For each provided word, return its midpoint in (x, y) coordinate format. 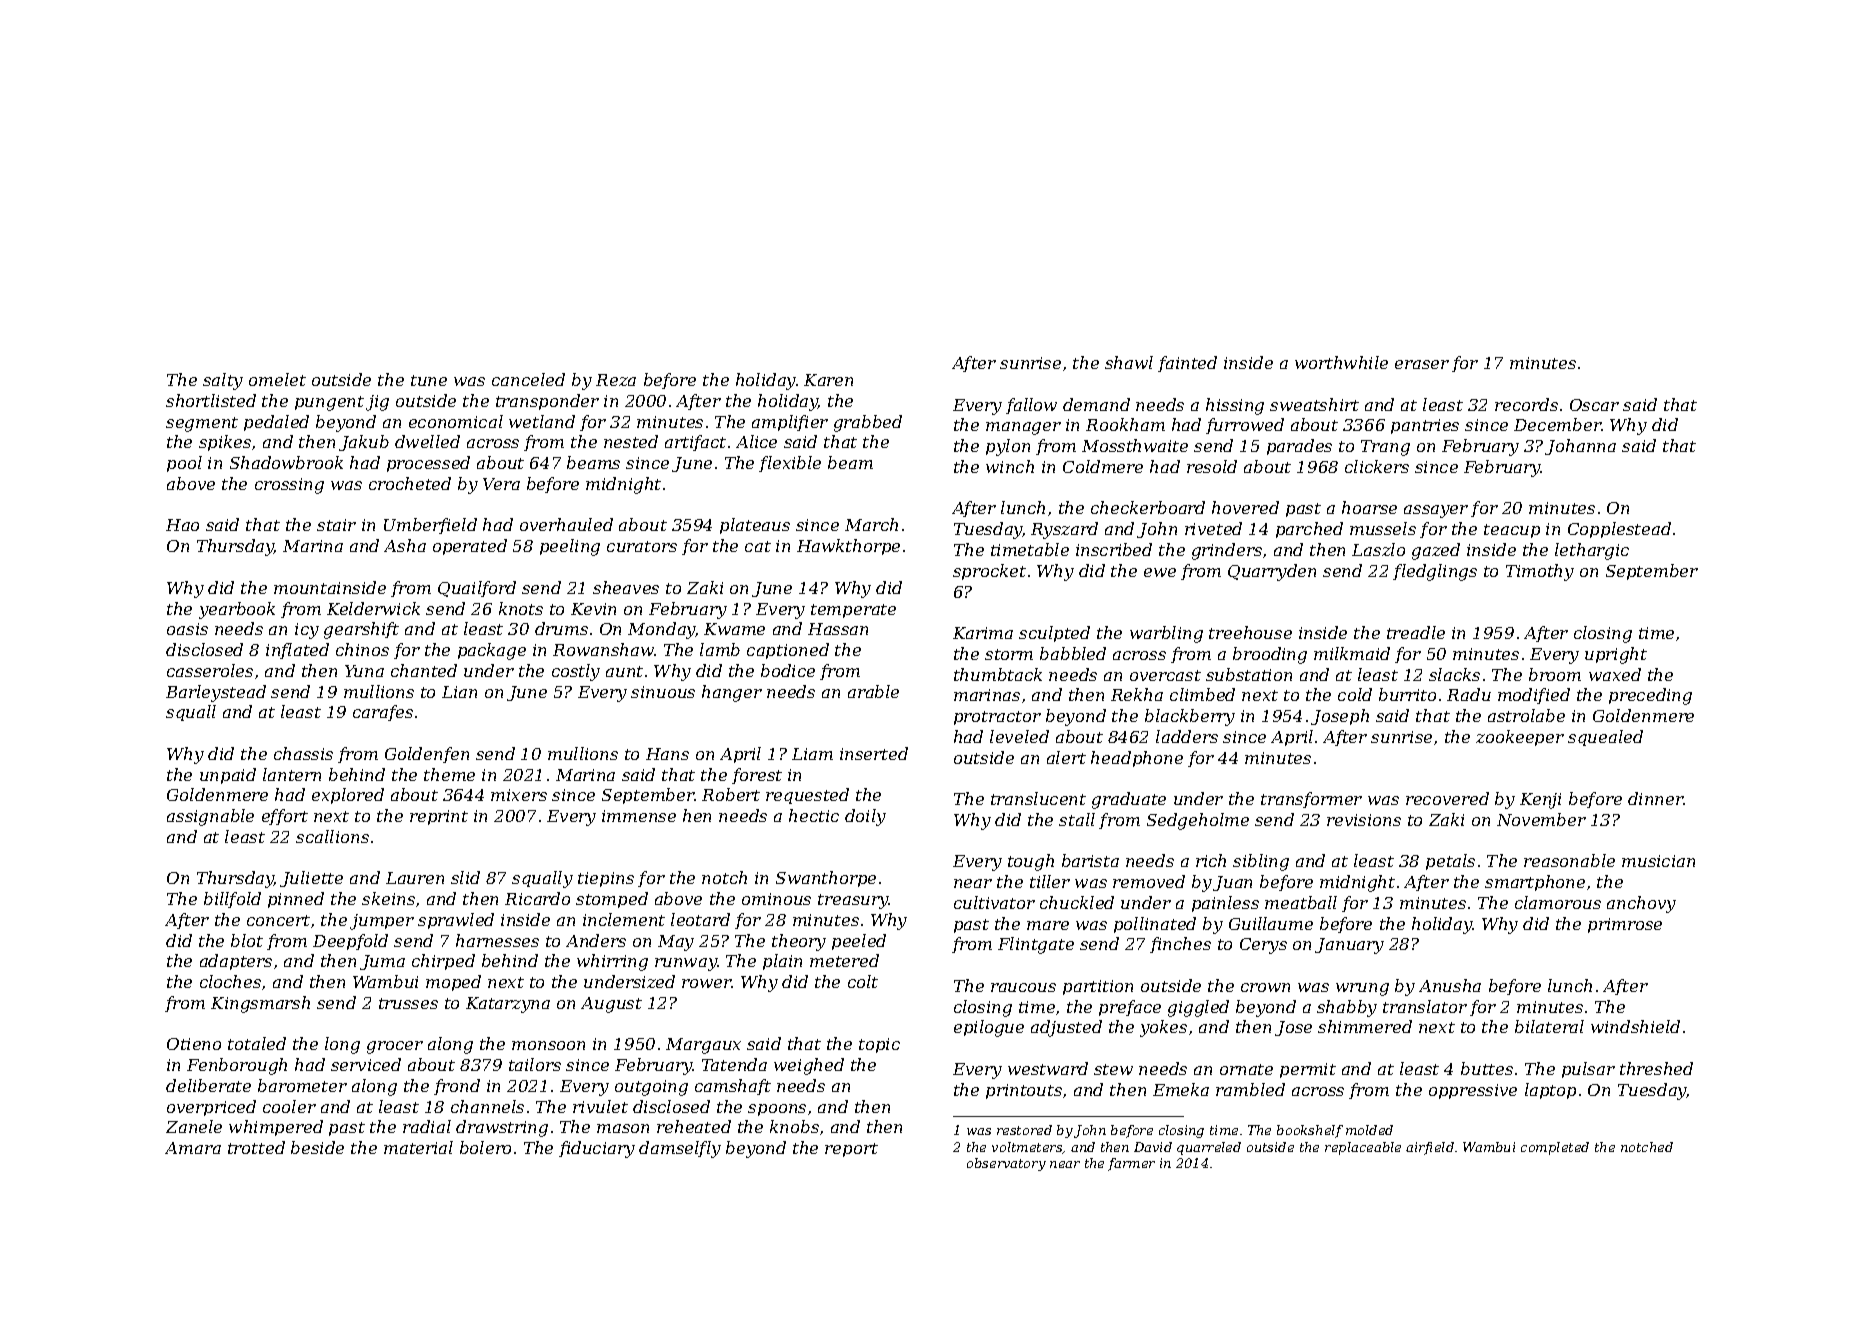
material (418, 1147)
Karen (828, 380)
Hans (667, 754)
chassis (303, 753)
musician (1658, 861)
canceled (528, 379)
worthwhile (1341, 362)
